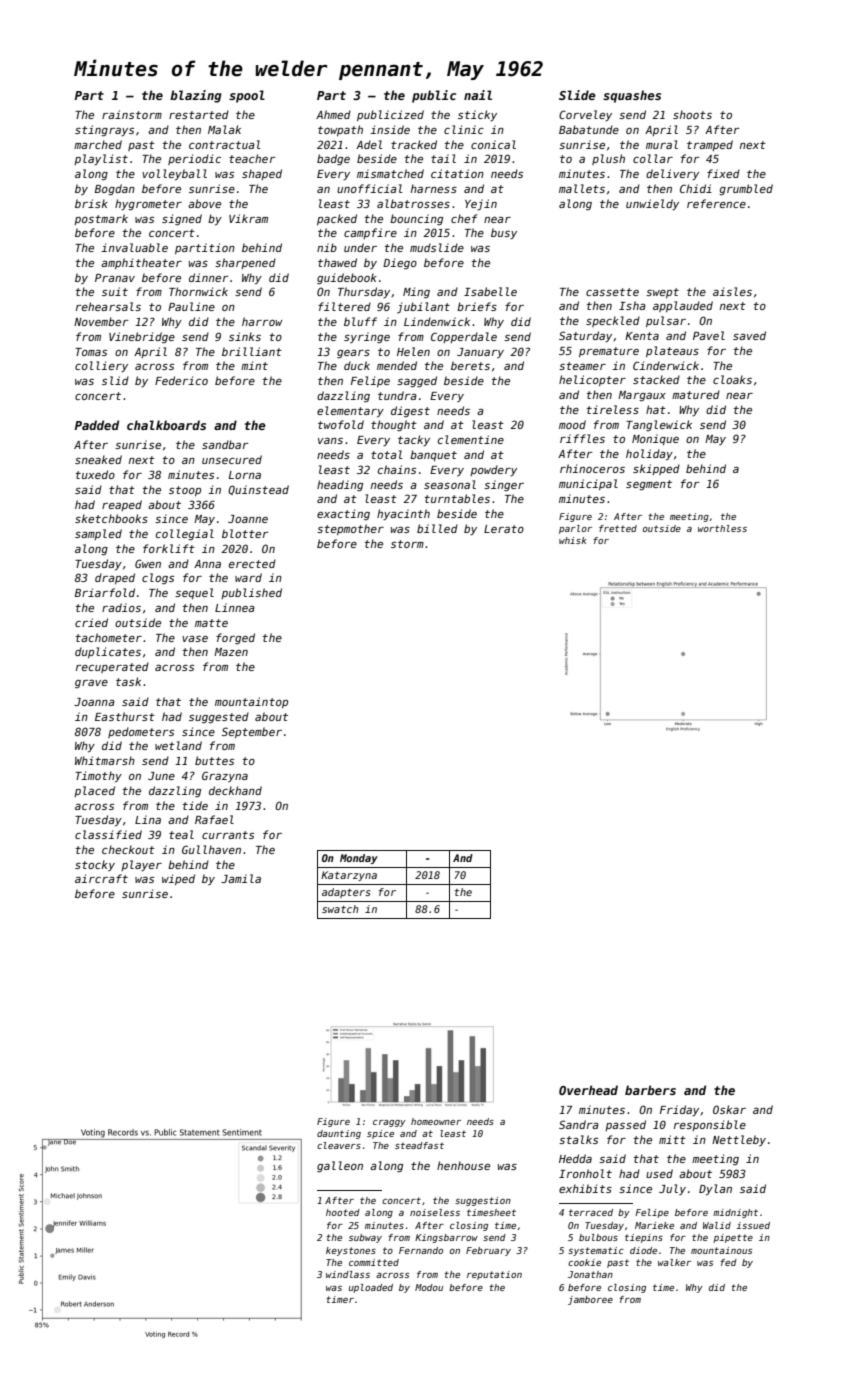  Describe the element at coordinates (199, 114) in the document. I see `restarted` at that location.
